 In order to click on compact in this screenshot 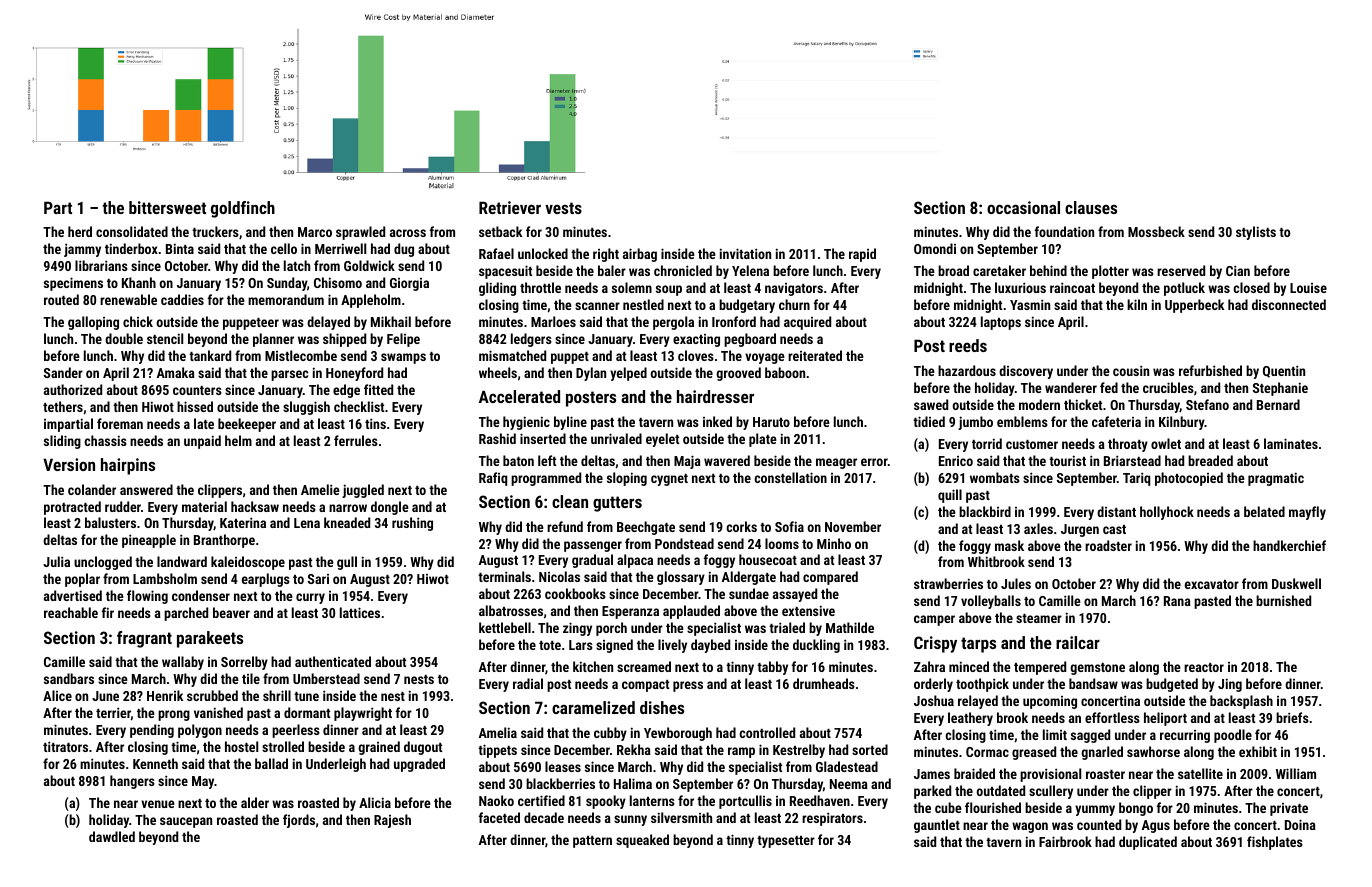, I will do `click(645, 686)`.
